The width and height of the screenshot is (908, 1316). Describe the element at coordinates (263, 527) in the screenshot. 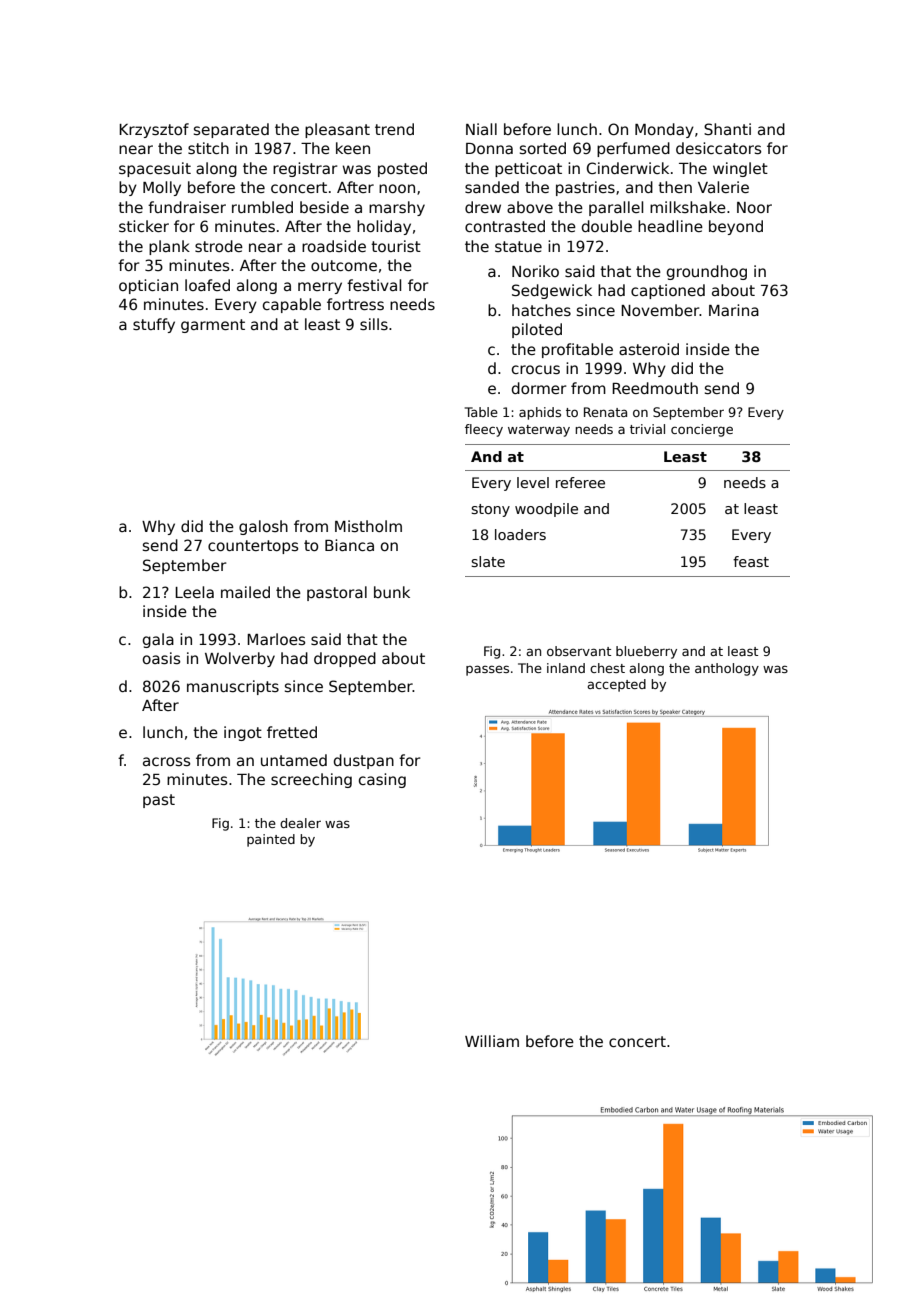

I see `galosh` at that location.
